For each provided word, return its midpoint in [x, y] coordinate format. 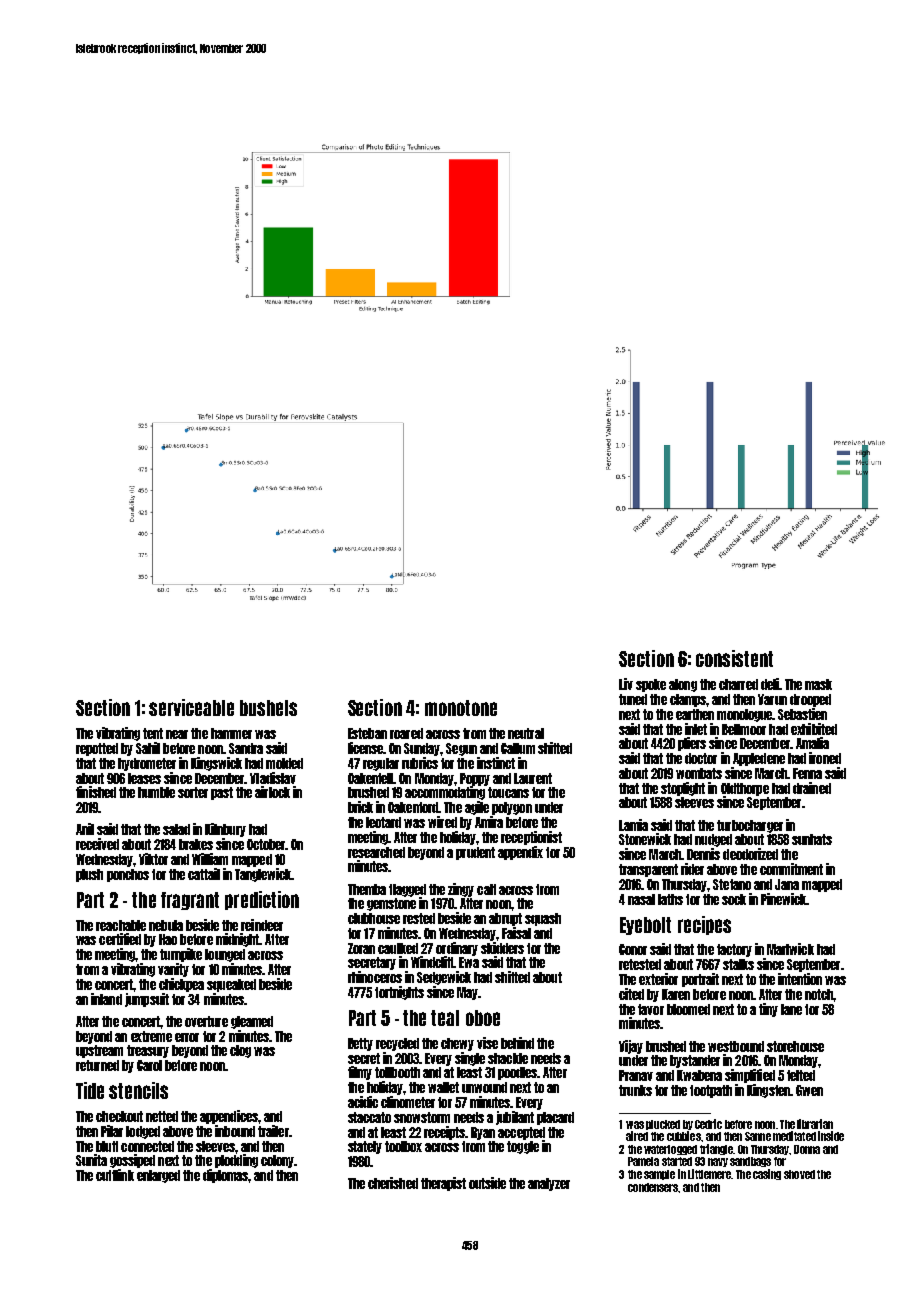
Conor [633, 949]
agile [477, 808]
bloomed [688, 1009]
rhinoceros [375, 977]
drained [812, 788]
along [683, 685]
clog [240, 1051]
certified [120, 939]
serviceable [191, 707]
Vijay [631, 1047]
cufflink [115, 1175]
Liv [626, 684]
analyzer [549, 1184]
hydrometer [147, 764]
